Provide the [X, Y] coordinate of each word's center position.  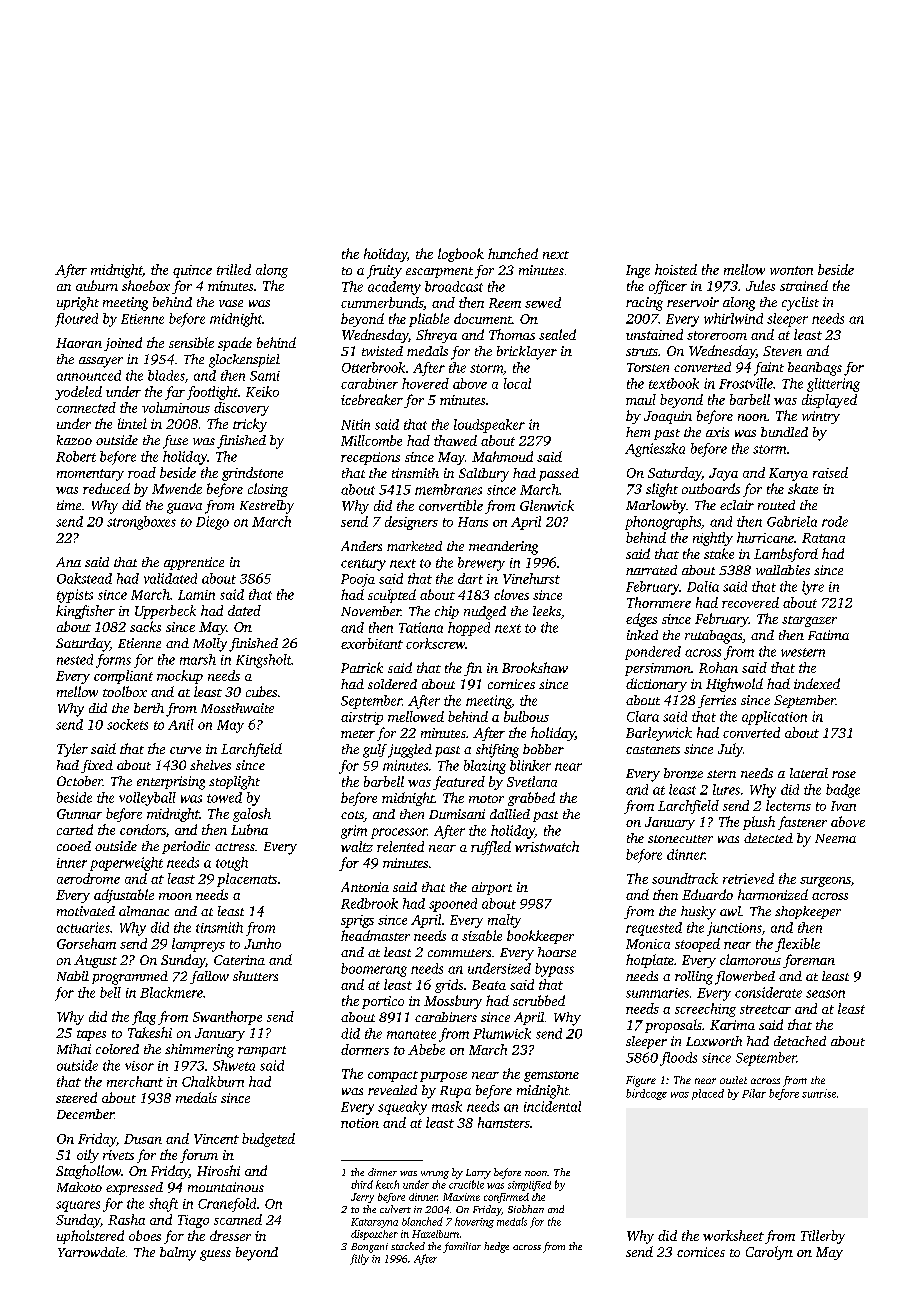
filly [359, 1259]
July [730, 750]
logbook [461, 255]
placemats [247, 880]
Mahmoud [502, 456]
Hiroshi [218, 1170]
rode [835, 521]
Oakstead [84, 578]
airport [492, 888]
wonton [791, 270]
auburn [97, 285]
